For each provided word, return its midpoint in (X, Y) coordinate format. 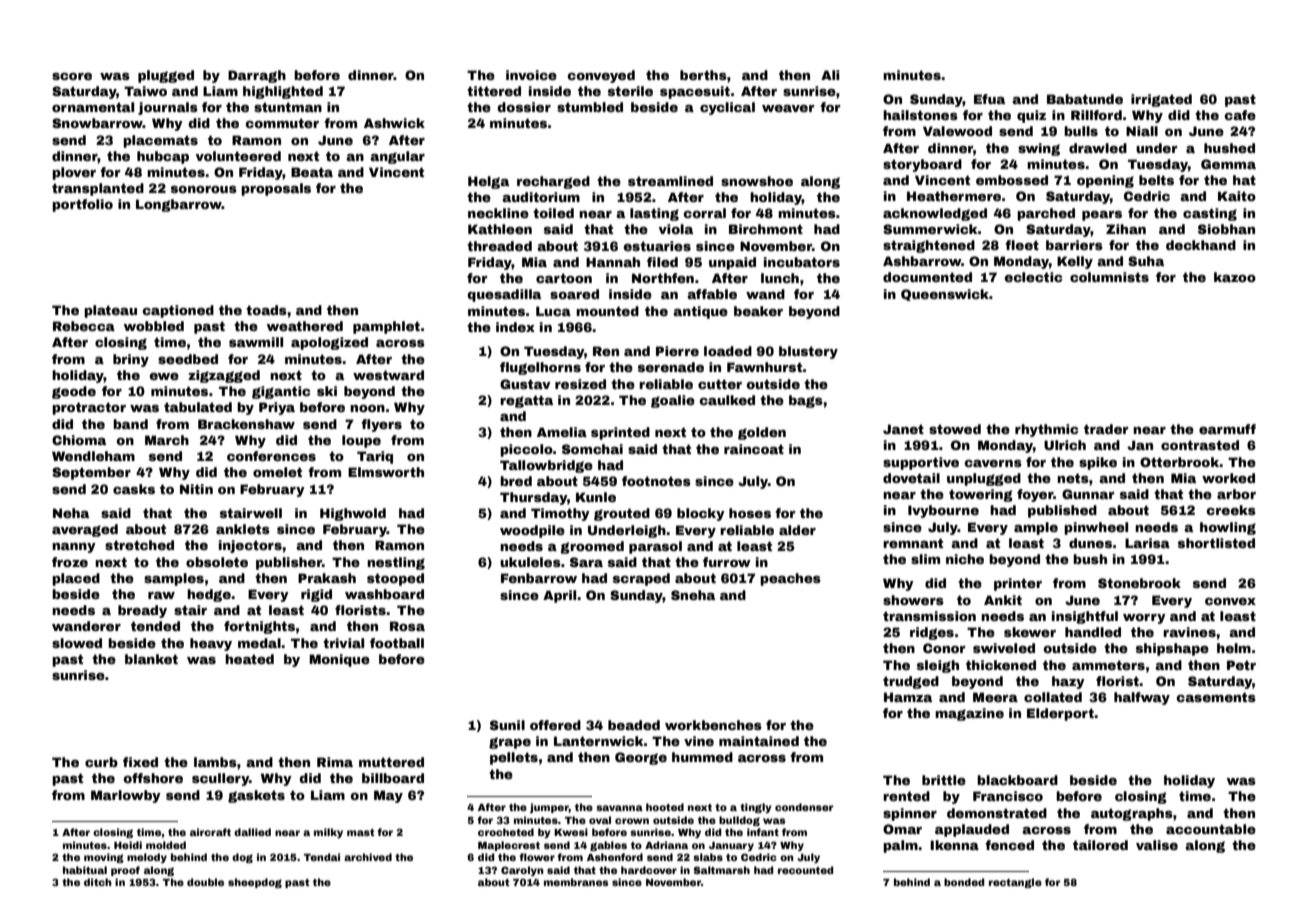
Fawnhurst (765, 367)
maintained (759, 741)
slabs (708, 857)
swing (1039, 149)
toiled (553, 213)
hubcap (163, 157)
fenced (1009, 845)
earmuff (1227, 429)
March (167, 440)
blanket (151, 659)
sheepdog (255, 883)
